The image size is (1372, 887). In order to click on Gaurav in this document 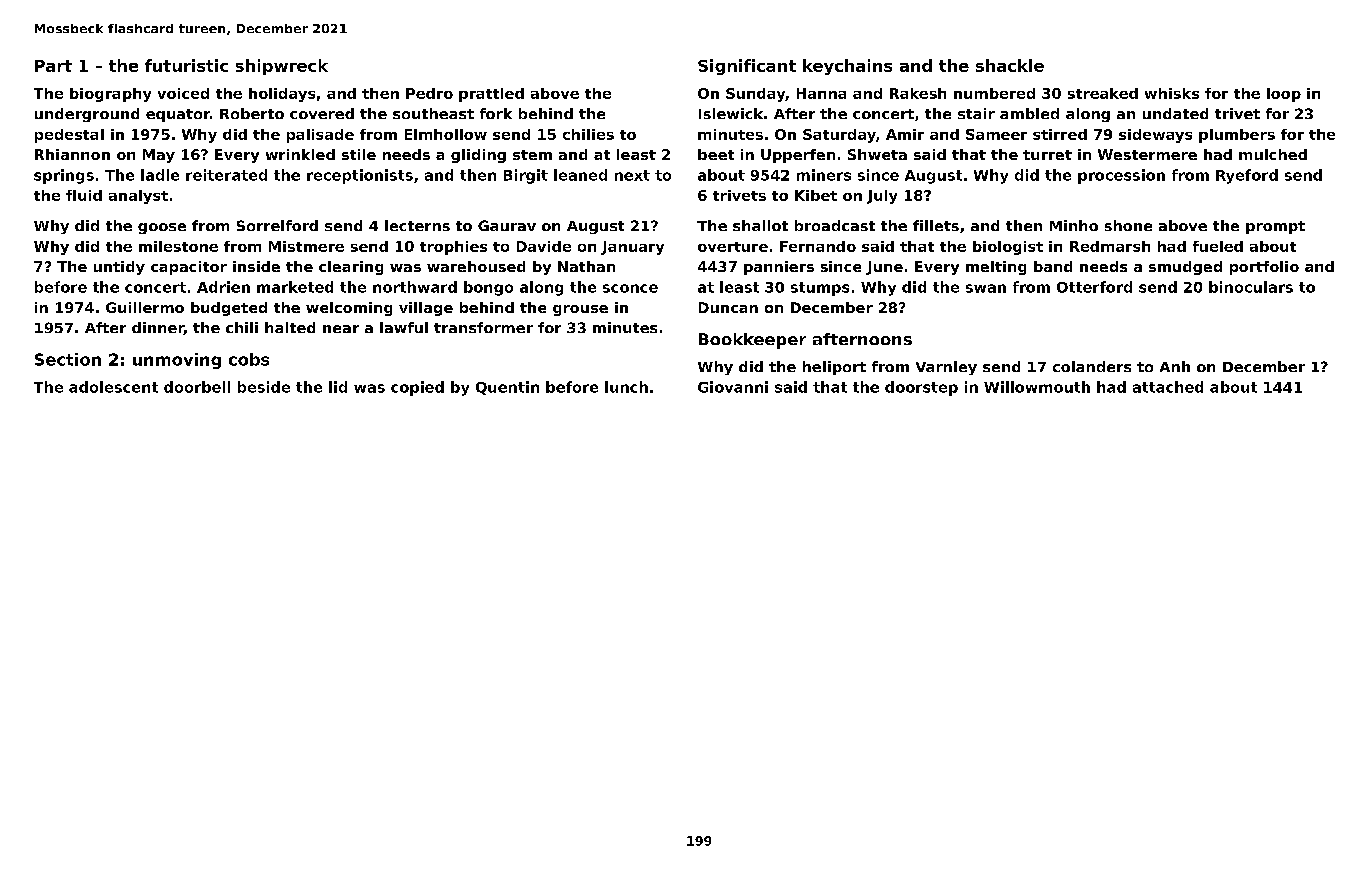, I will do `click(507, 225)`.
